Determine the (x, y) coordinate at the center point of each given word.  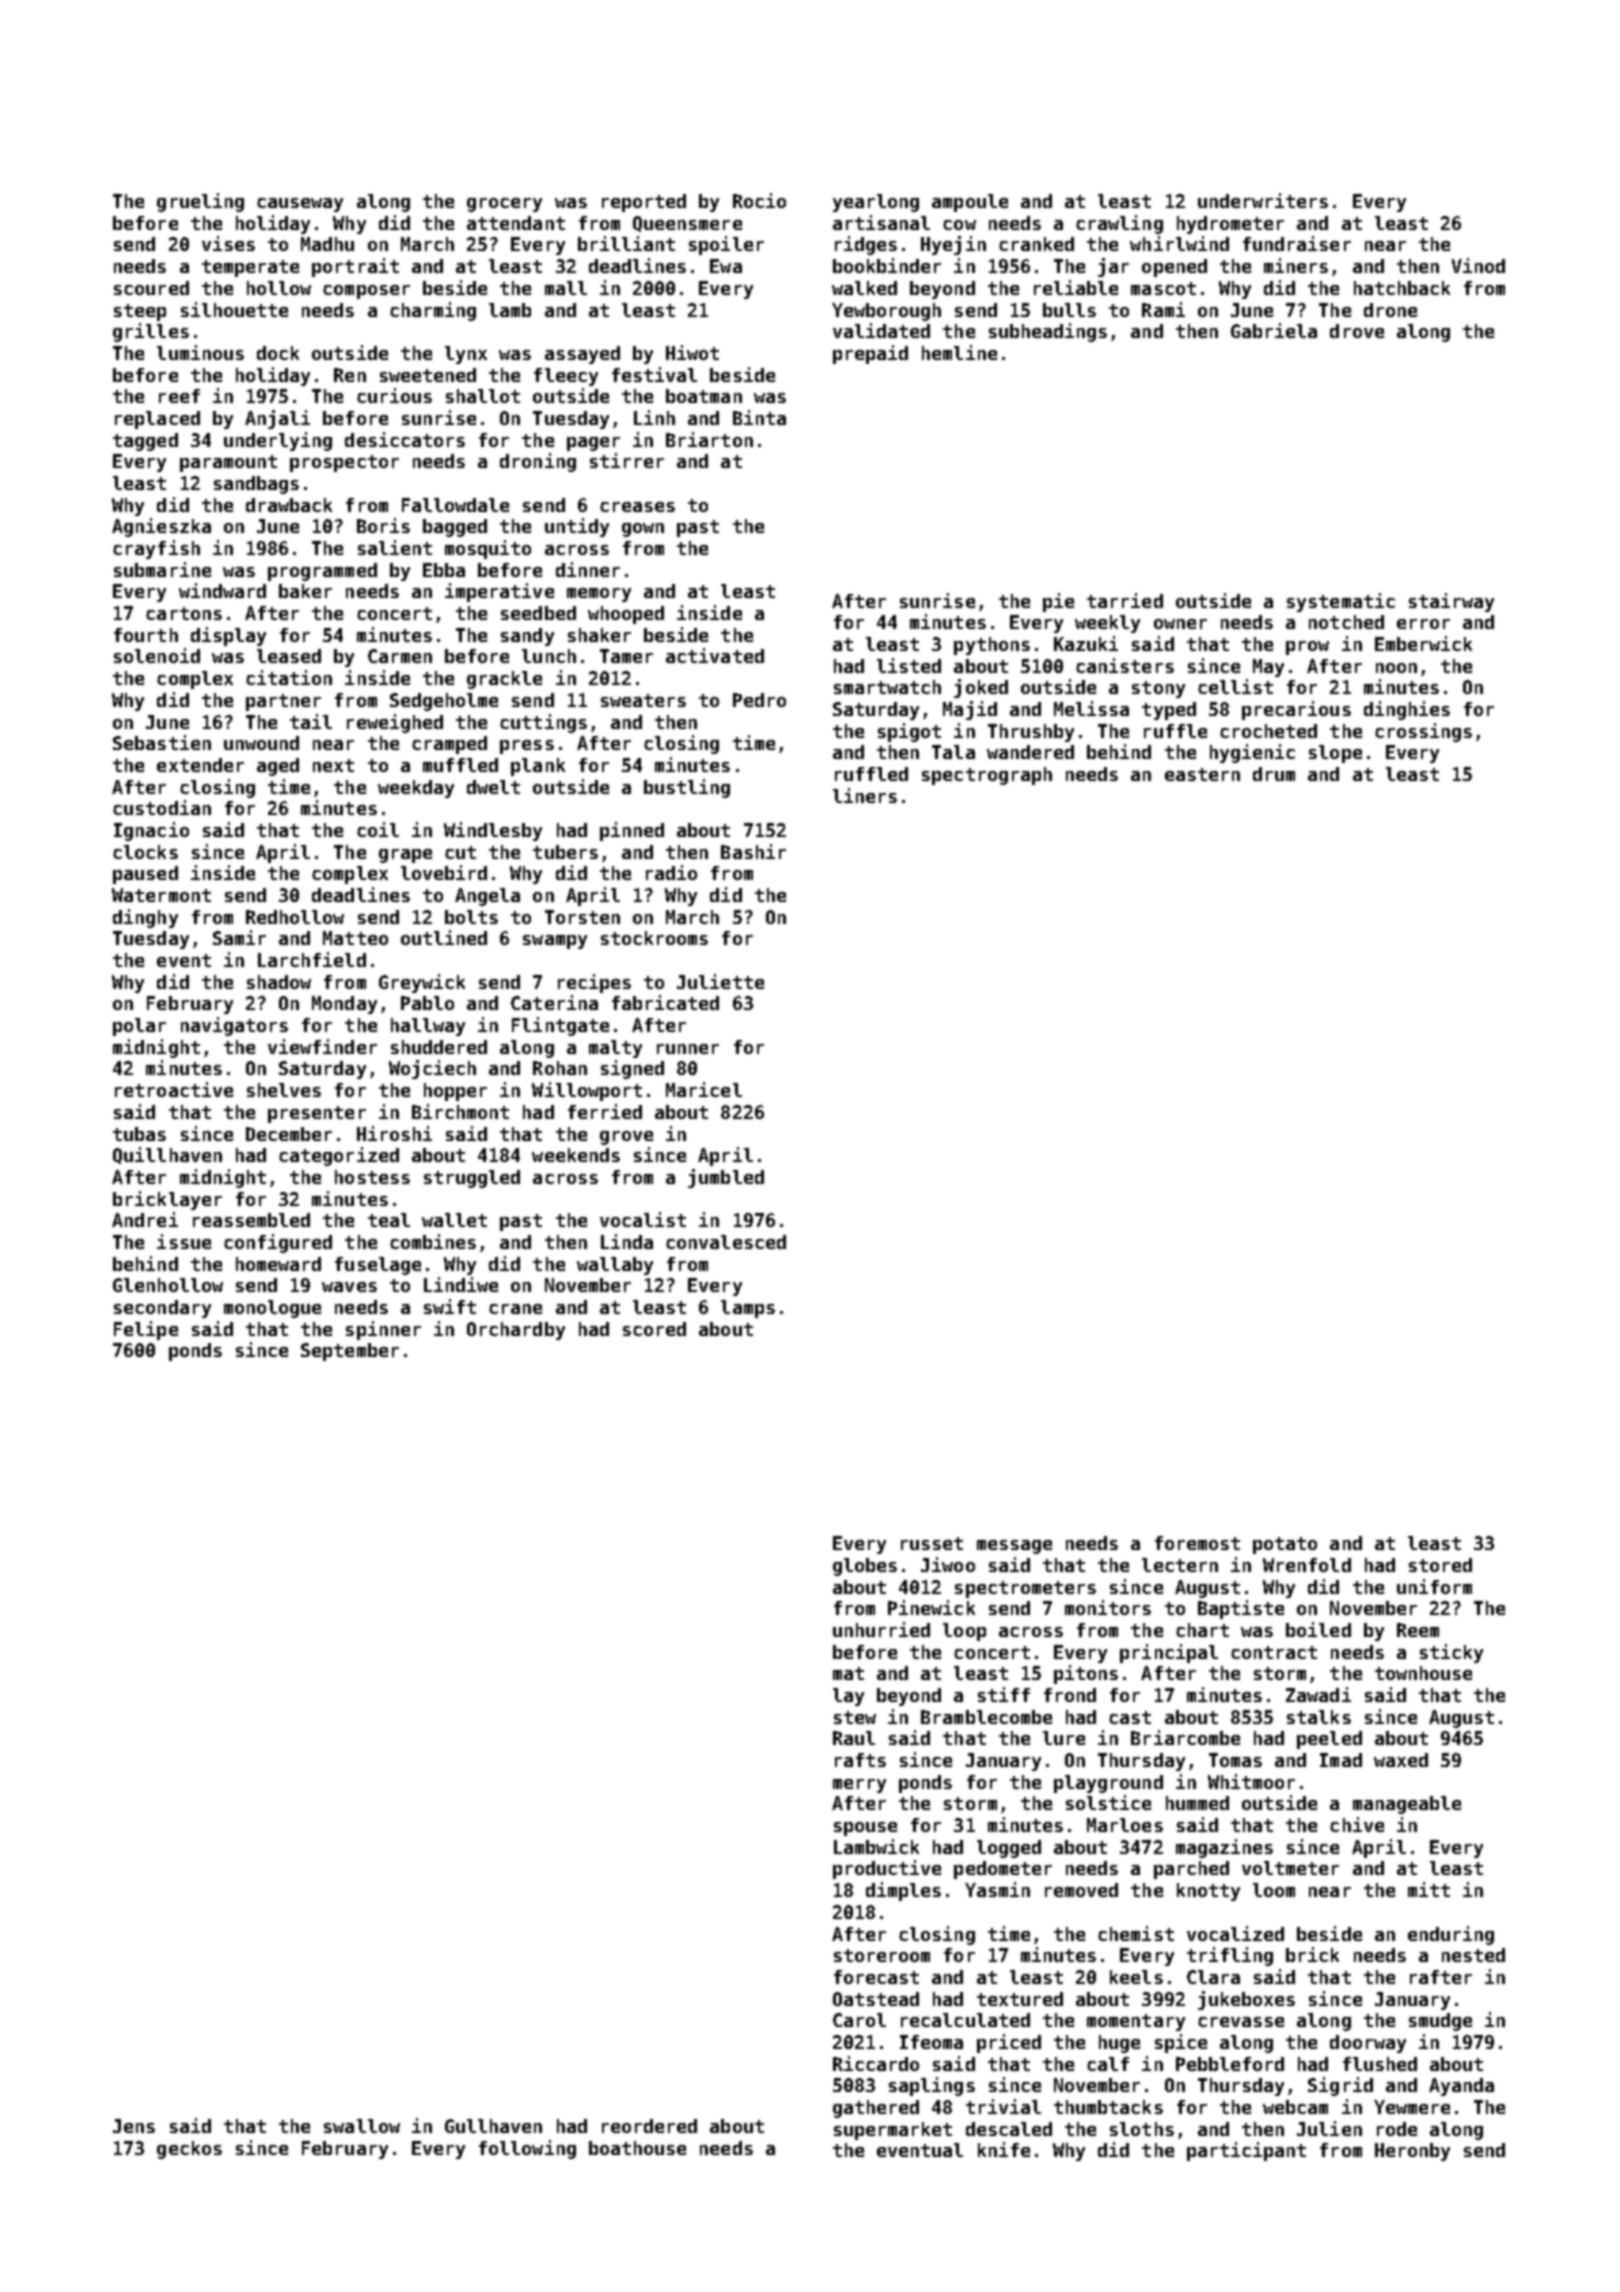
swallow (362, 2126)
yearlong (876, 203)
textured (1020, 1999)
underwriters (1263, 200)
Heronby (1412, 2152)
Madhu (327, 244)
